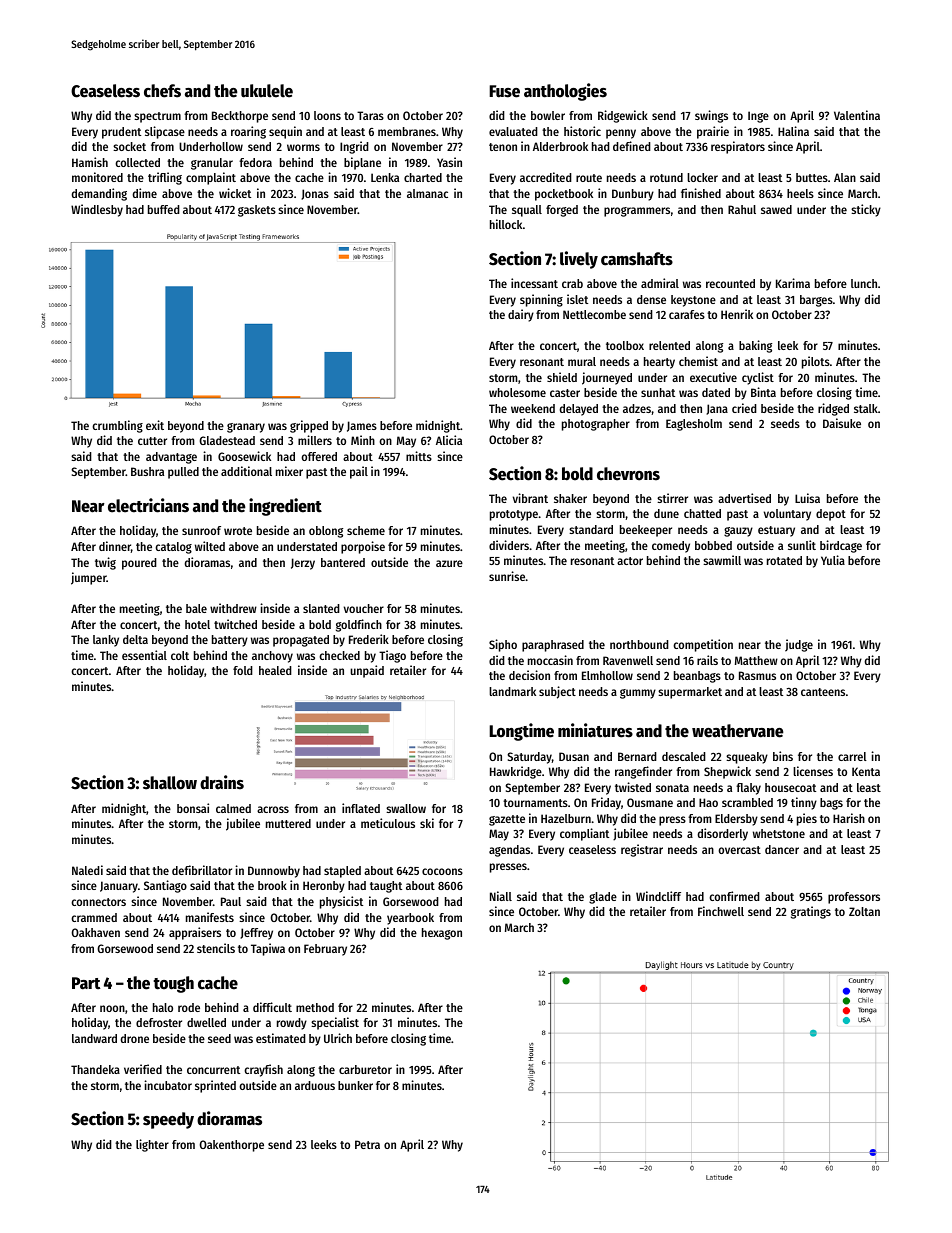 Image resolution: width=952 pixels, height=1233 pixels. I want to click on birdcage, so click(841, 546).
